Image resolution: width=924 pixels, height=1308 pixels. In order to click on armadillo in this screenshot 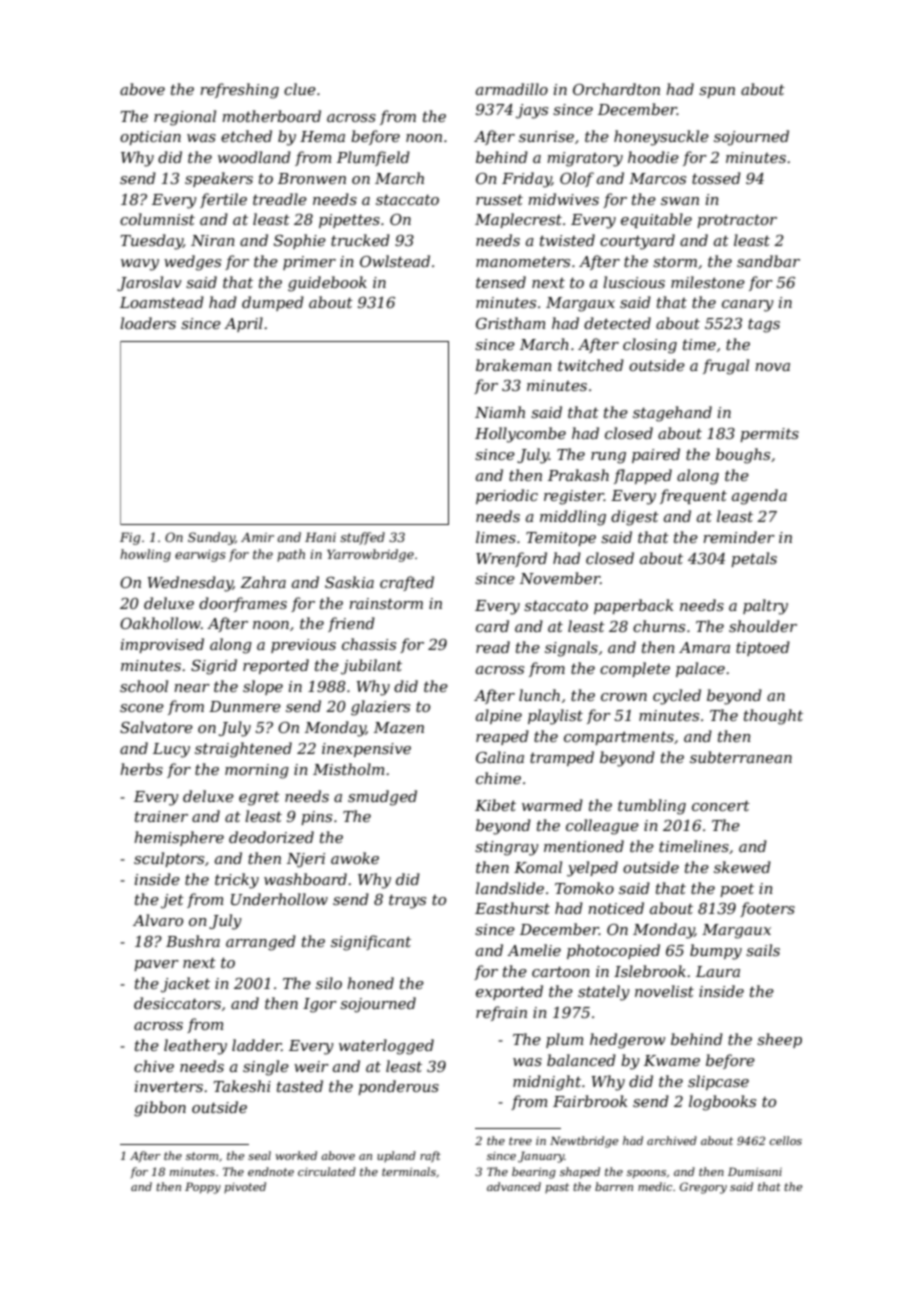, I will do `click(512, 89)`.
